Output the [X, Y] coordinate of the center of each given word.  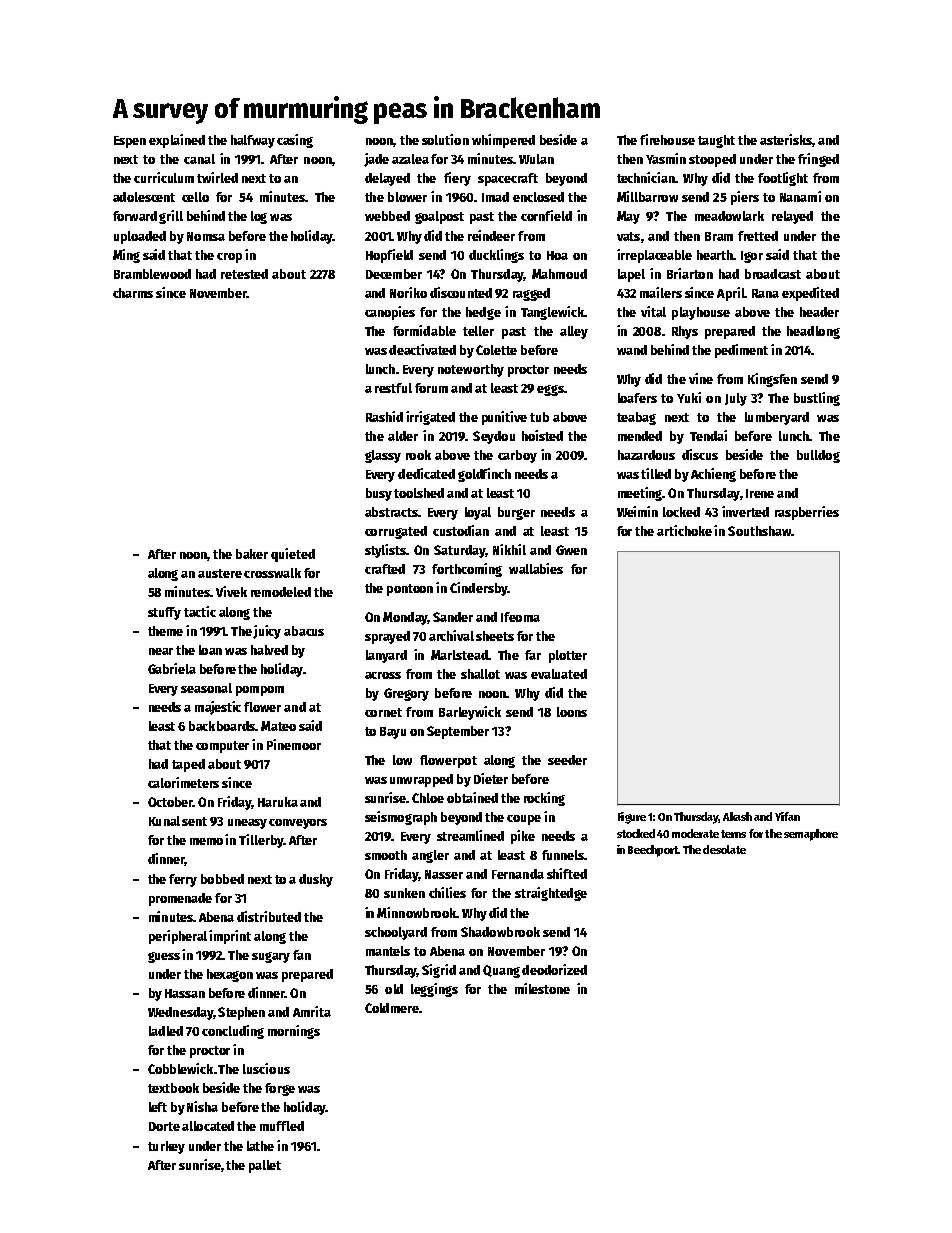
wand [632, 350]
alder [403, 436]
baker [252, 554]
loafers [637, 398]
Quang [501, 971]
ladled [166, 1031]
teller [478, 331]
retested [244, 274]
